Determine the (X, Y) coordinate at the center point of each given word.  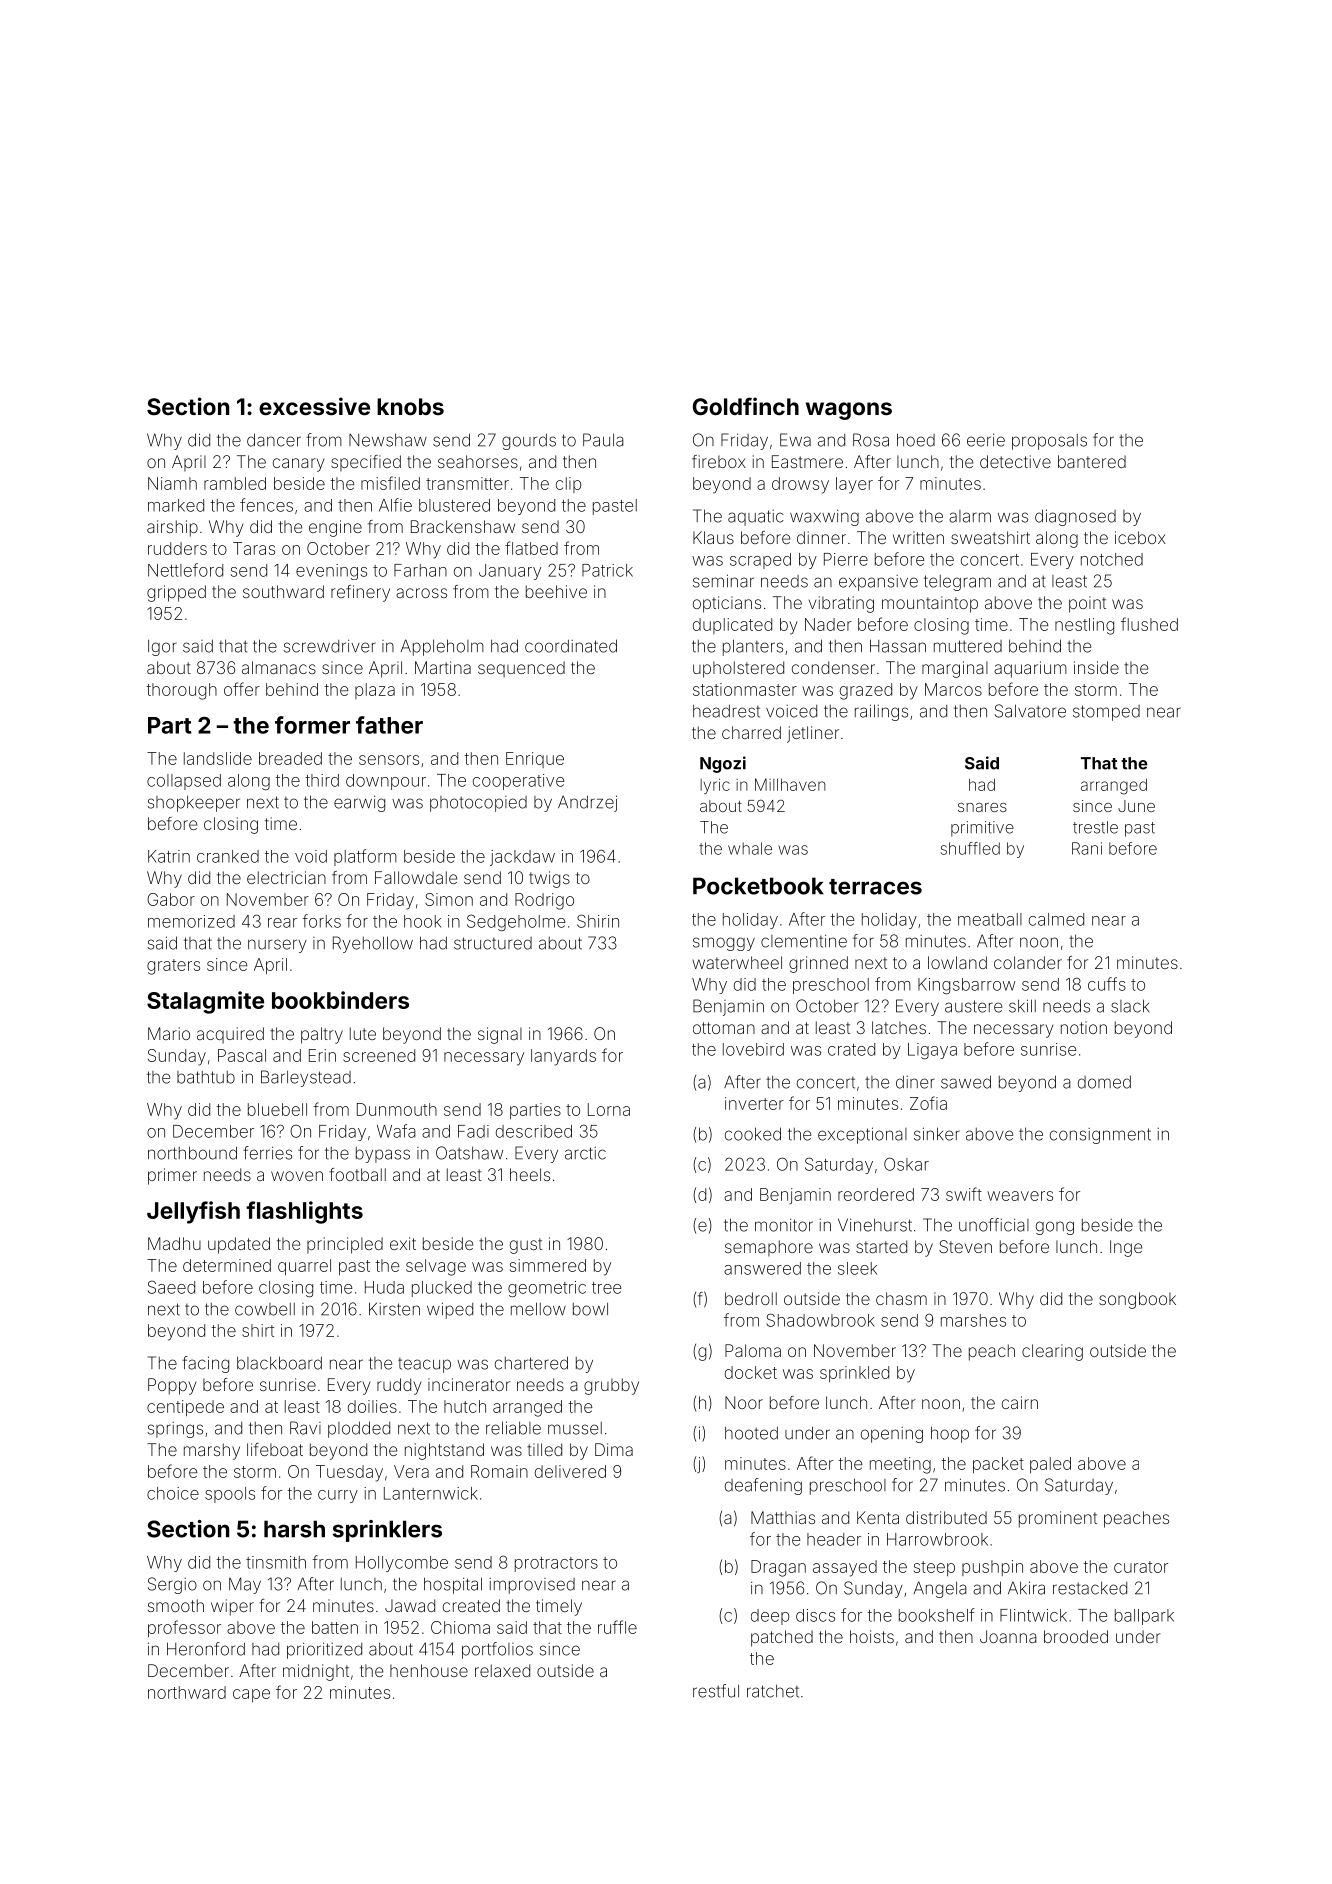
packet (998, 1465)
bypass (383, 1155)
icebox (1140, 537)
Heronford (206, 1649)
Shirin (598, 921)
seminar (723, 581)
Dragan (778, 1568)
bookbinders (340, 1000)
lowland (957, 962)
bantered (1092, 461)
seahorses (478, 461)
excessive (314, 406)
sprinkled (854, 1374)
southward (283, 591)
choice (173, 1493)
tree (606, 1288)
